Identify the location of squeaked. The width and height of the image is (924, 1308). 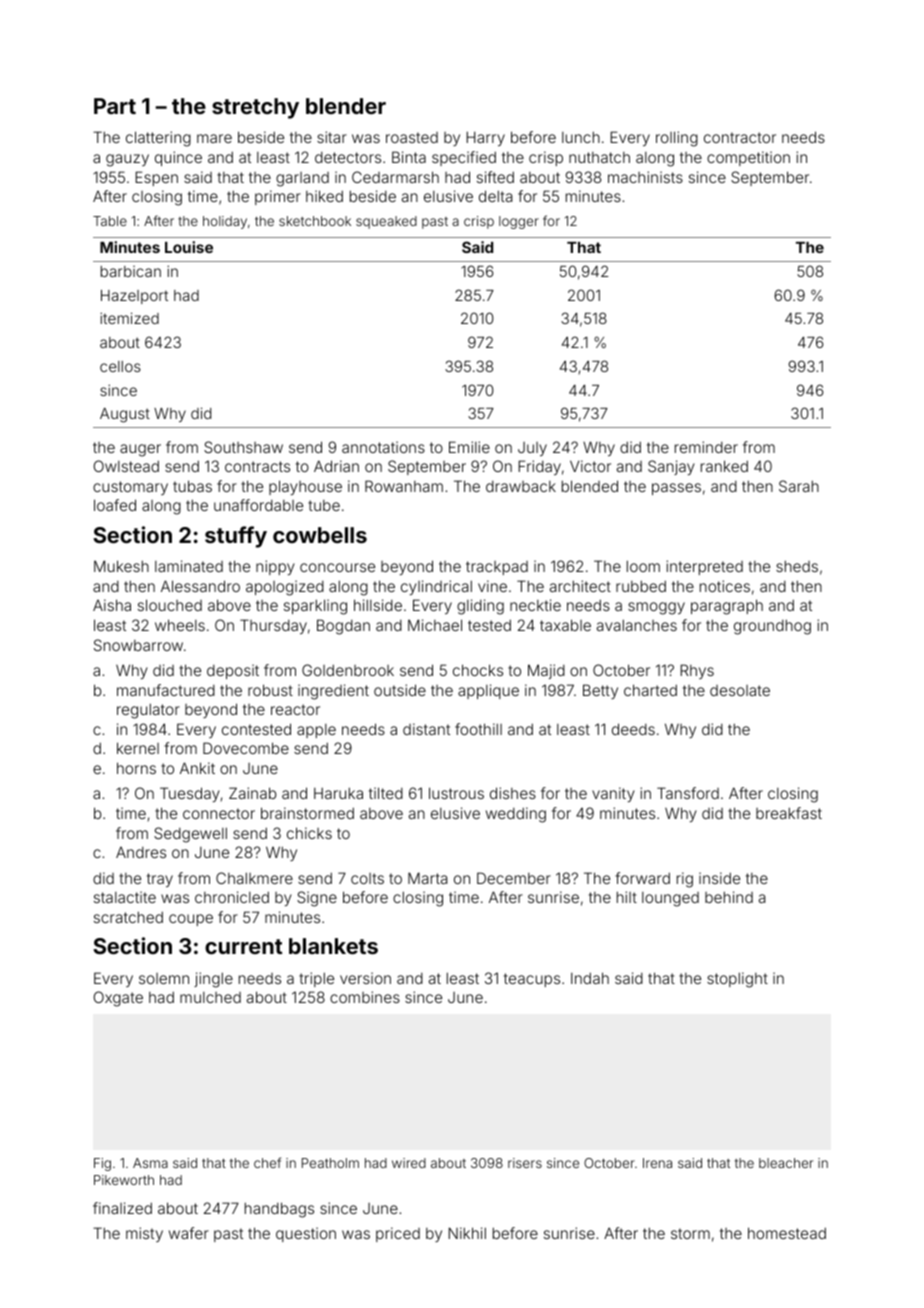
(386, 222).
